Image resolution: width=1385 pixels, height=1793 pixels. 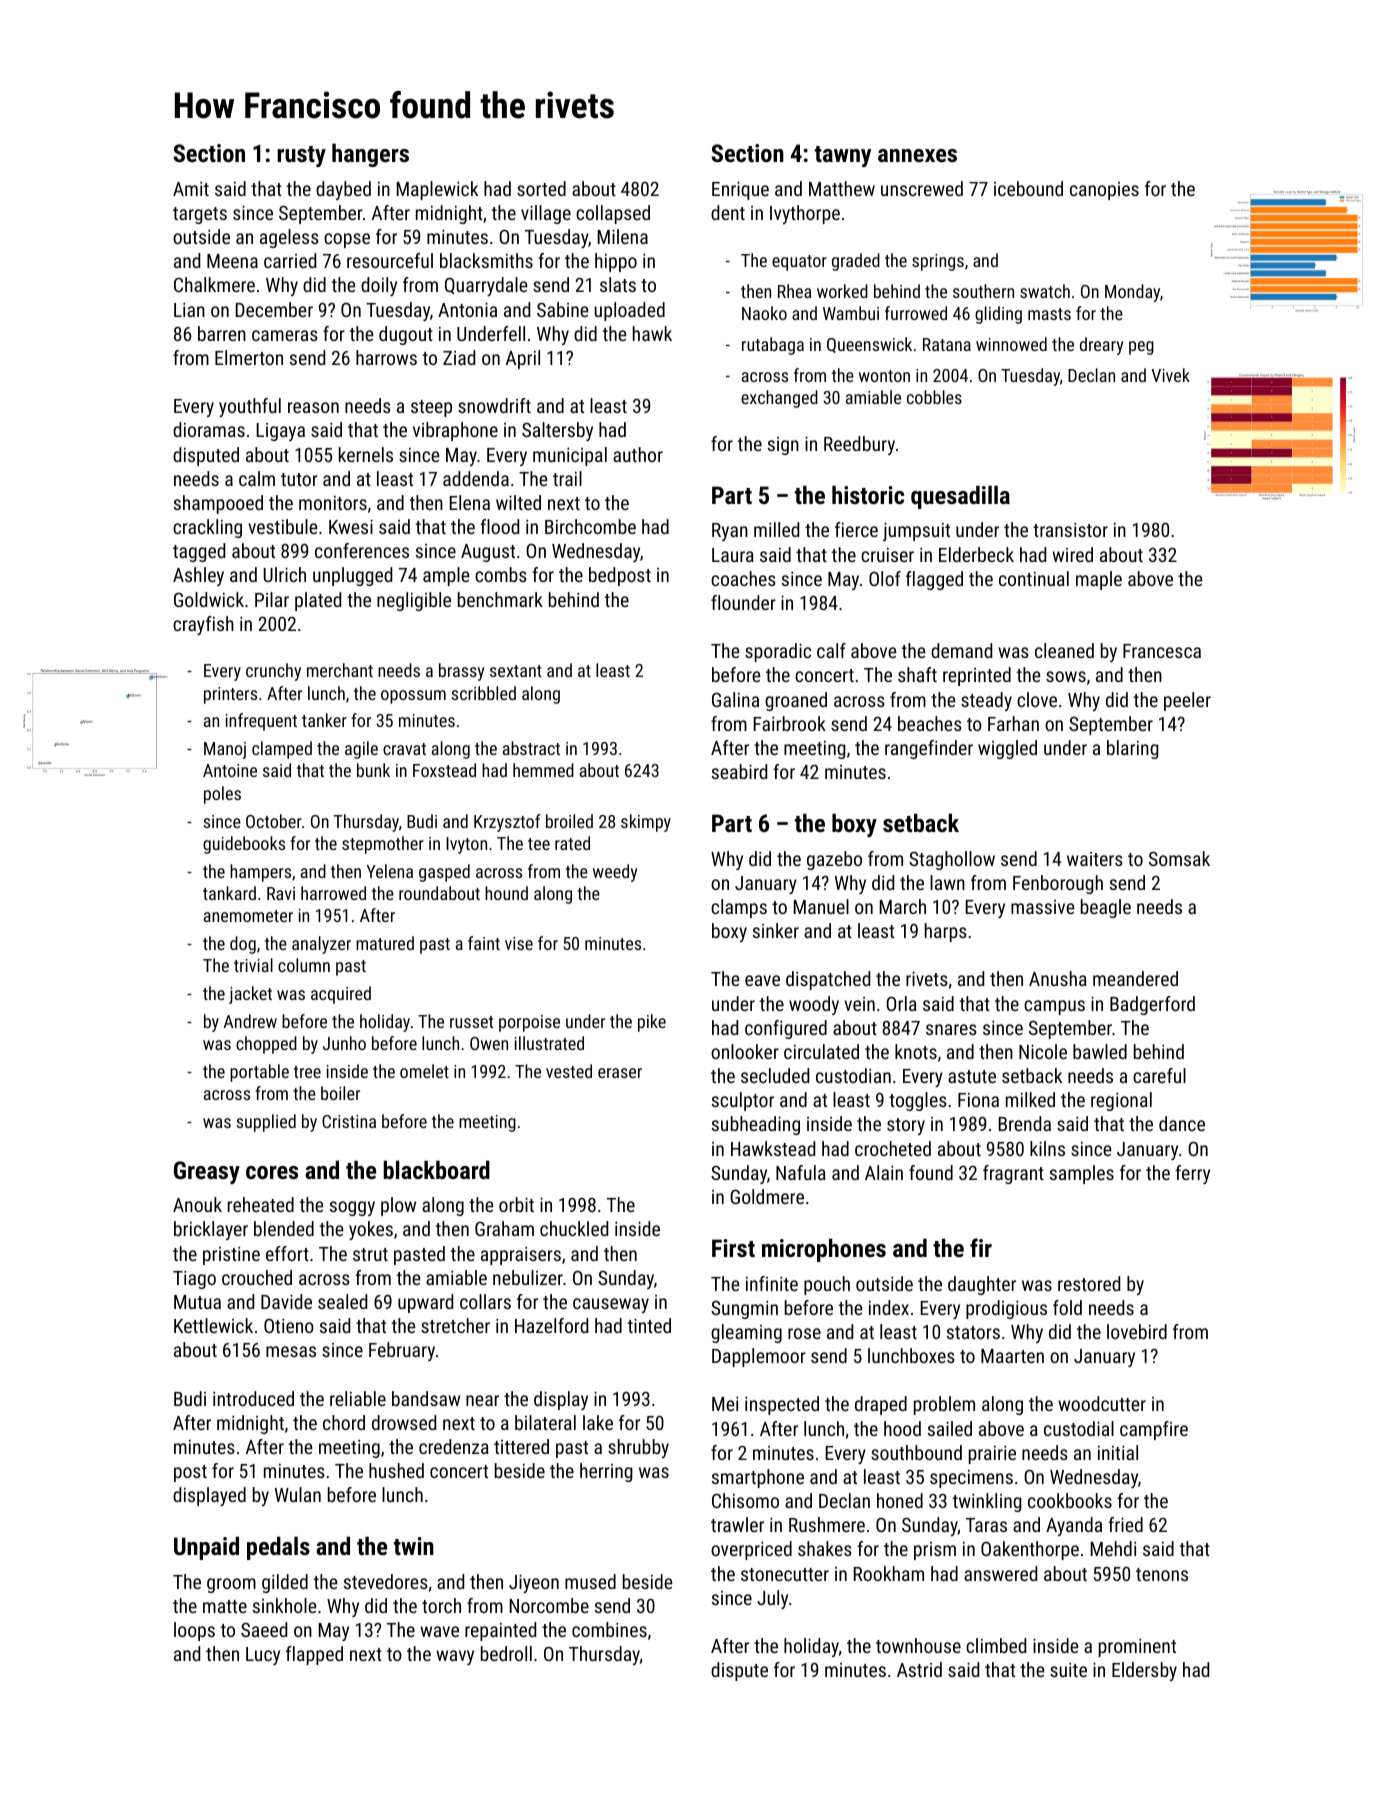 What do you see at coordinates (273, 672) in the page?
I see `crunchy` at bounding box center [273, 672].
